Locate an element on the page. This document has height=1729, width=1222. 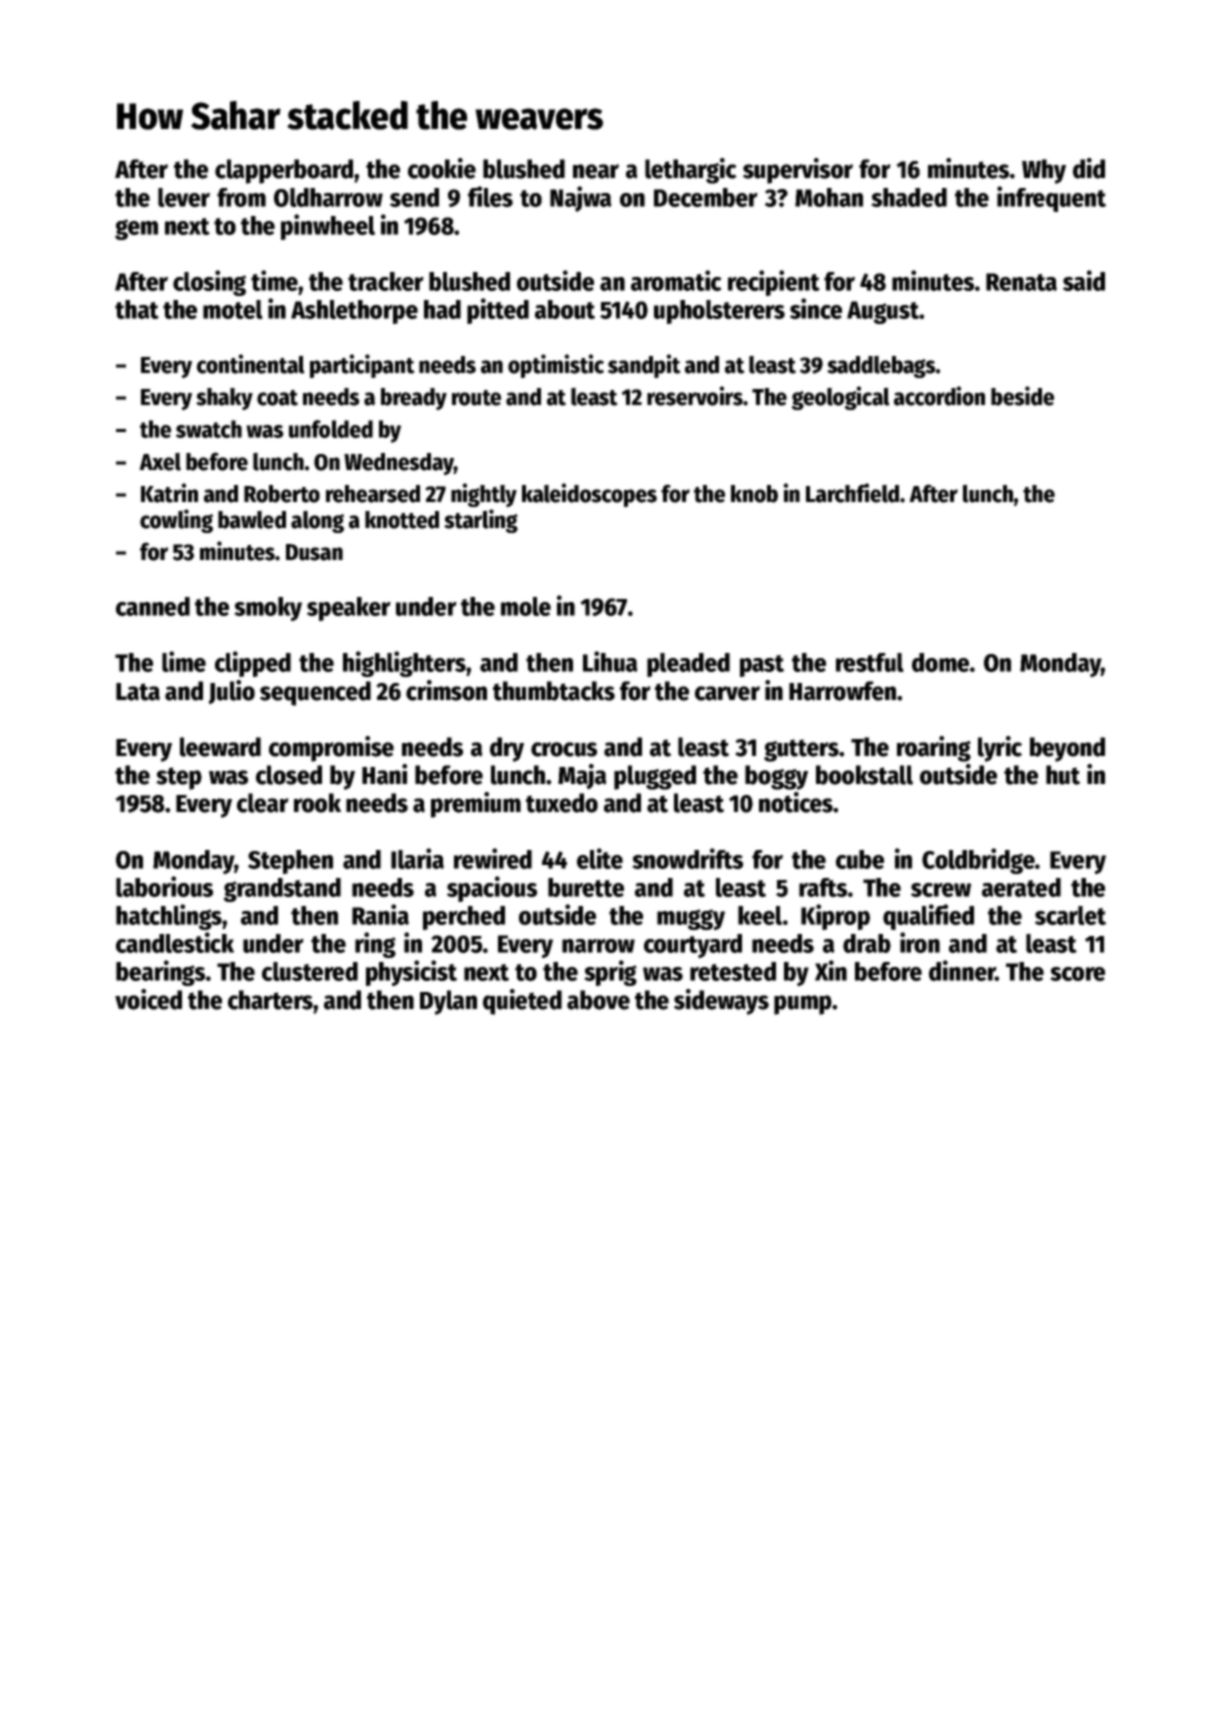
charters is located at coordinates (270, 1000).
